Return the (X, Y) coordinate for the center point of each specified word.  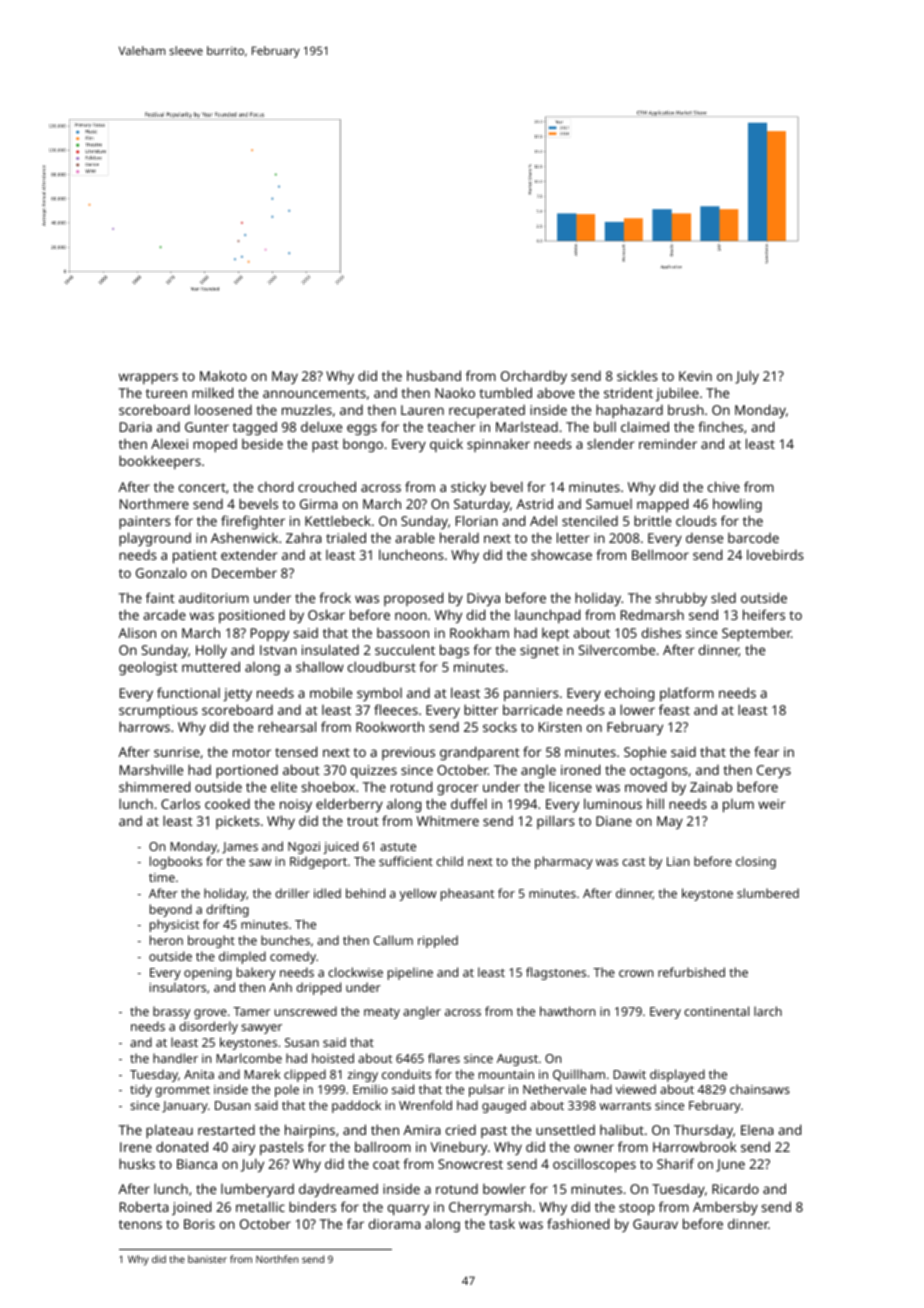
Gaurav (655, 1224)
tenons (140, 1224)
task (502, 1223)
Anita (199, 1074)
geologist (148, 668)
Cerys (774, 771)
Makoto (223, 375)
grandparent (480, 753)
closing (756, 862)
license (570, 786)
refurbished (691, 972)
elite (284, 786)
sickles (637, 375)
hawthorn (567, 1011)
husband (434, 375)
